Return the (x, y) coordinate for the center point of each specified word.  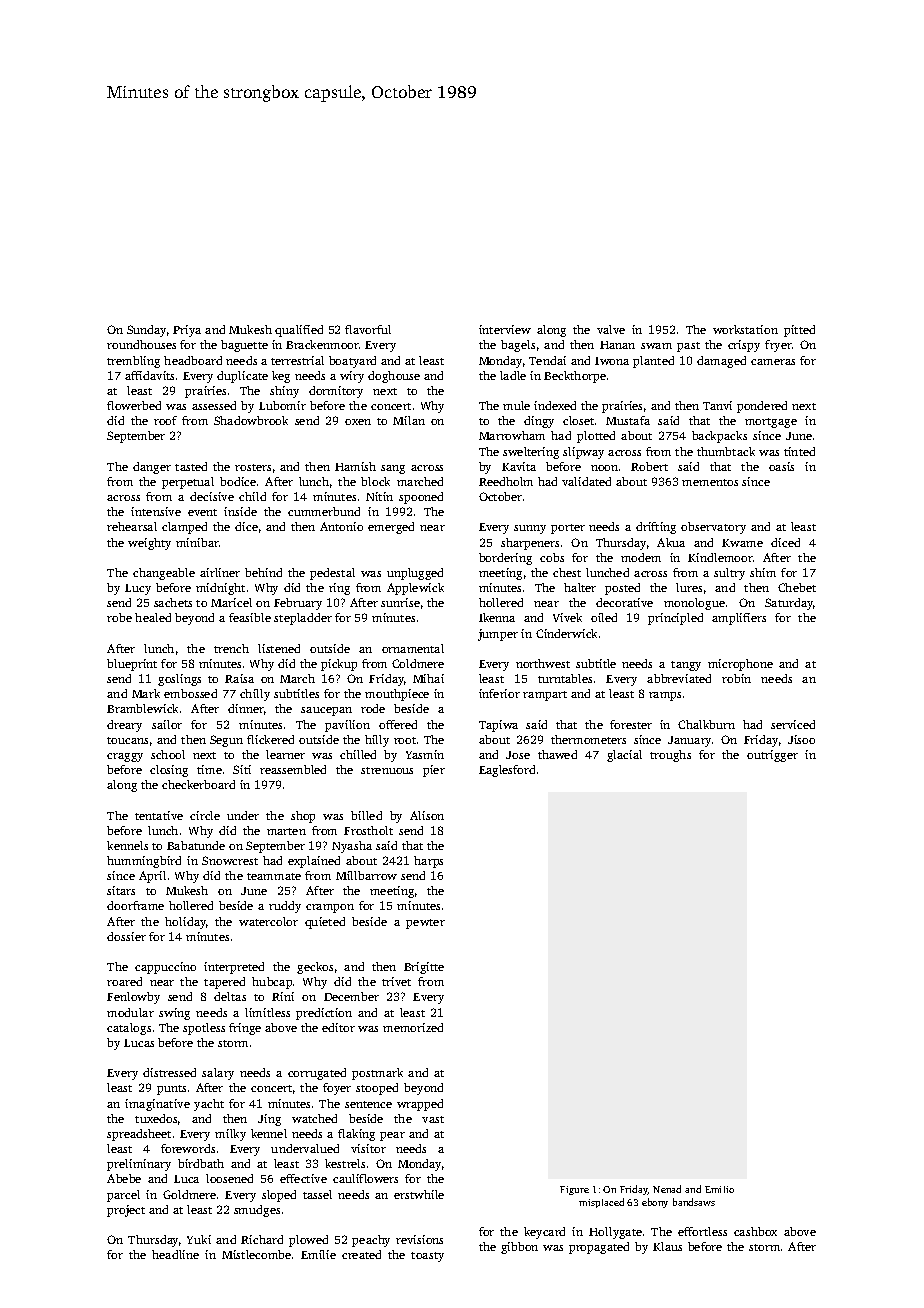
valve (611, 329)
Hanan (617, 345)
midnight (220, 589)
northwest (543, 663)
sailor (167, 724)
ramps (665, 696)
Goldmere (189, 1194)
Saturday (789, 604)
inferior (499, 693)
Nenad (667, 1189)
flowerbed (134, 405)
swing (174, 1014)
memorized (413, 1027)
